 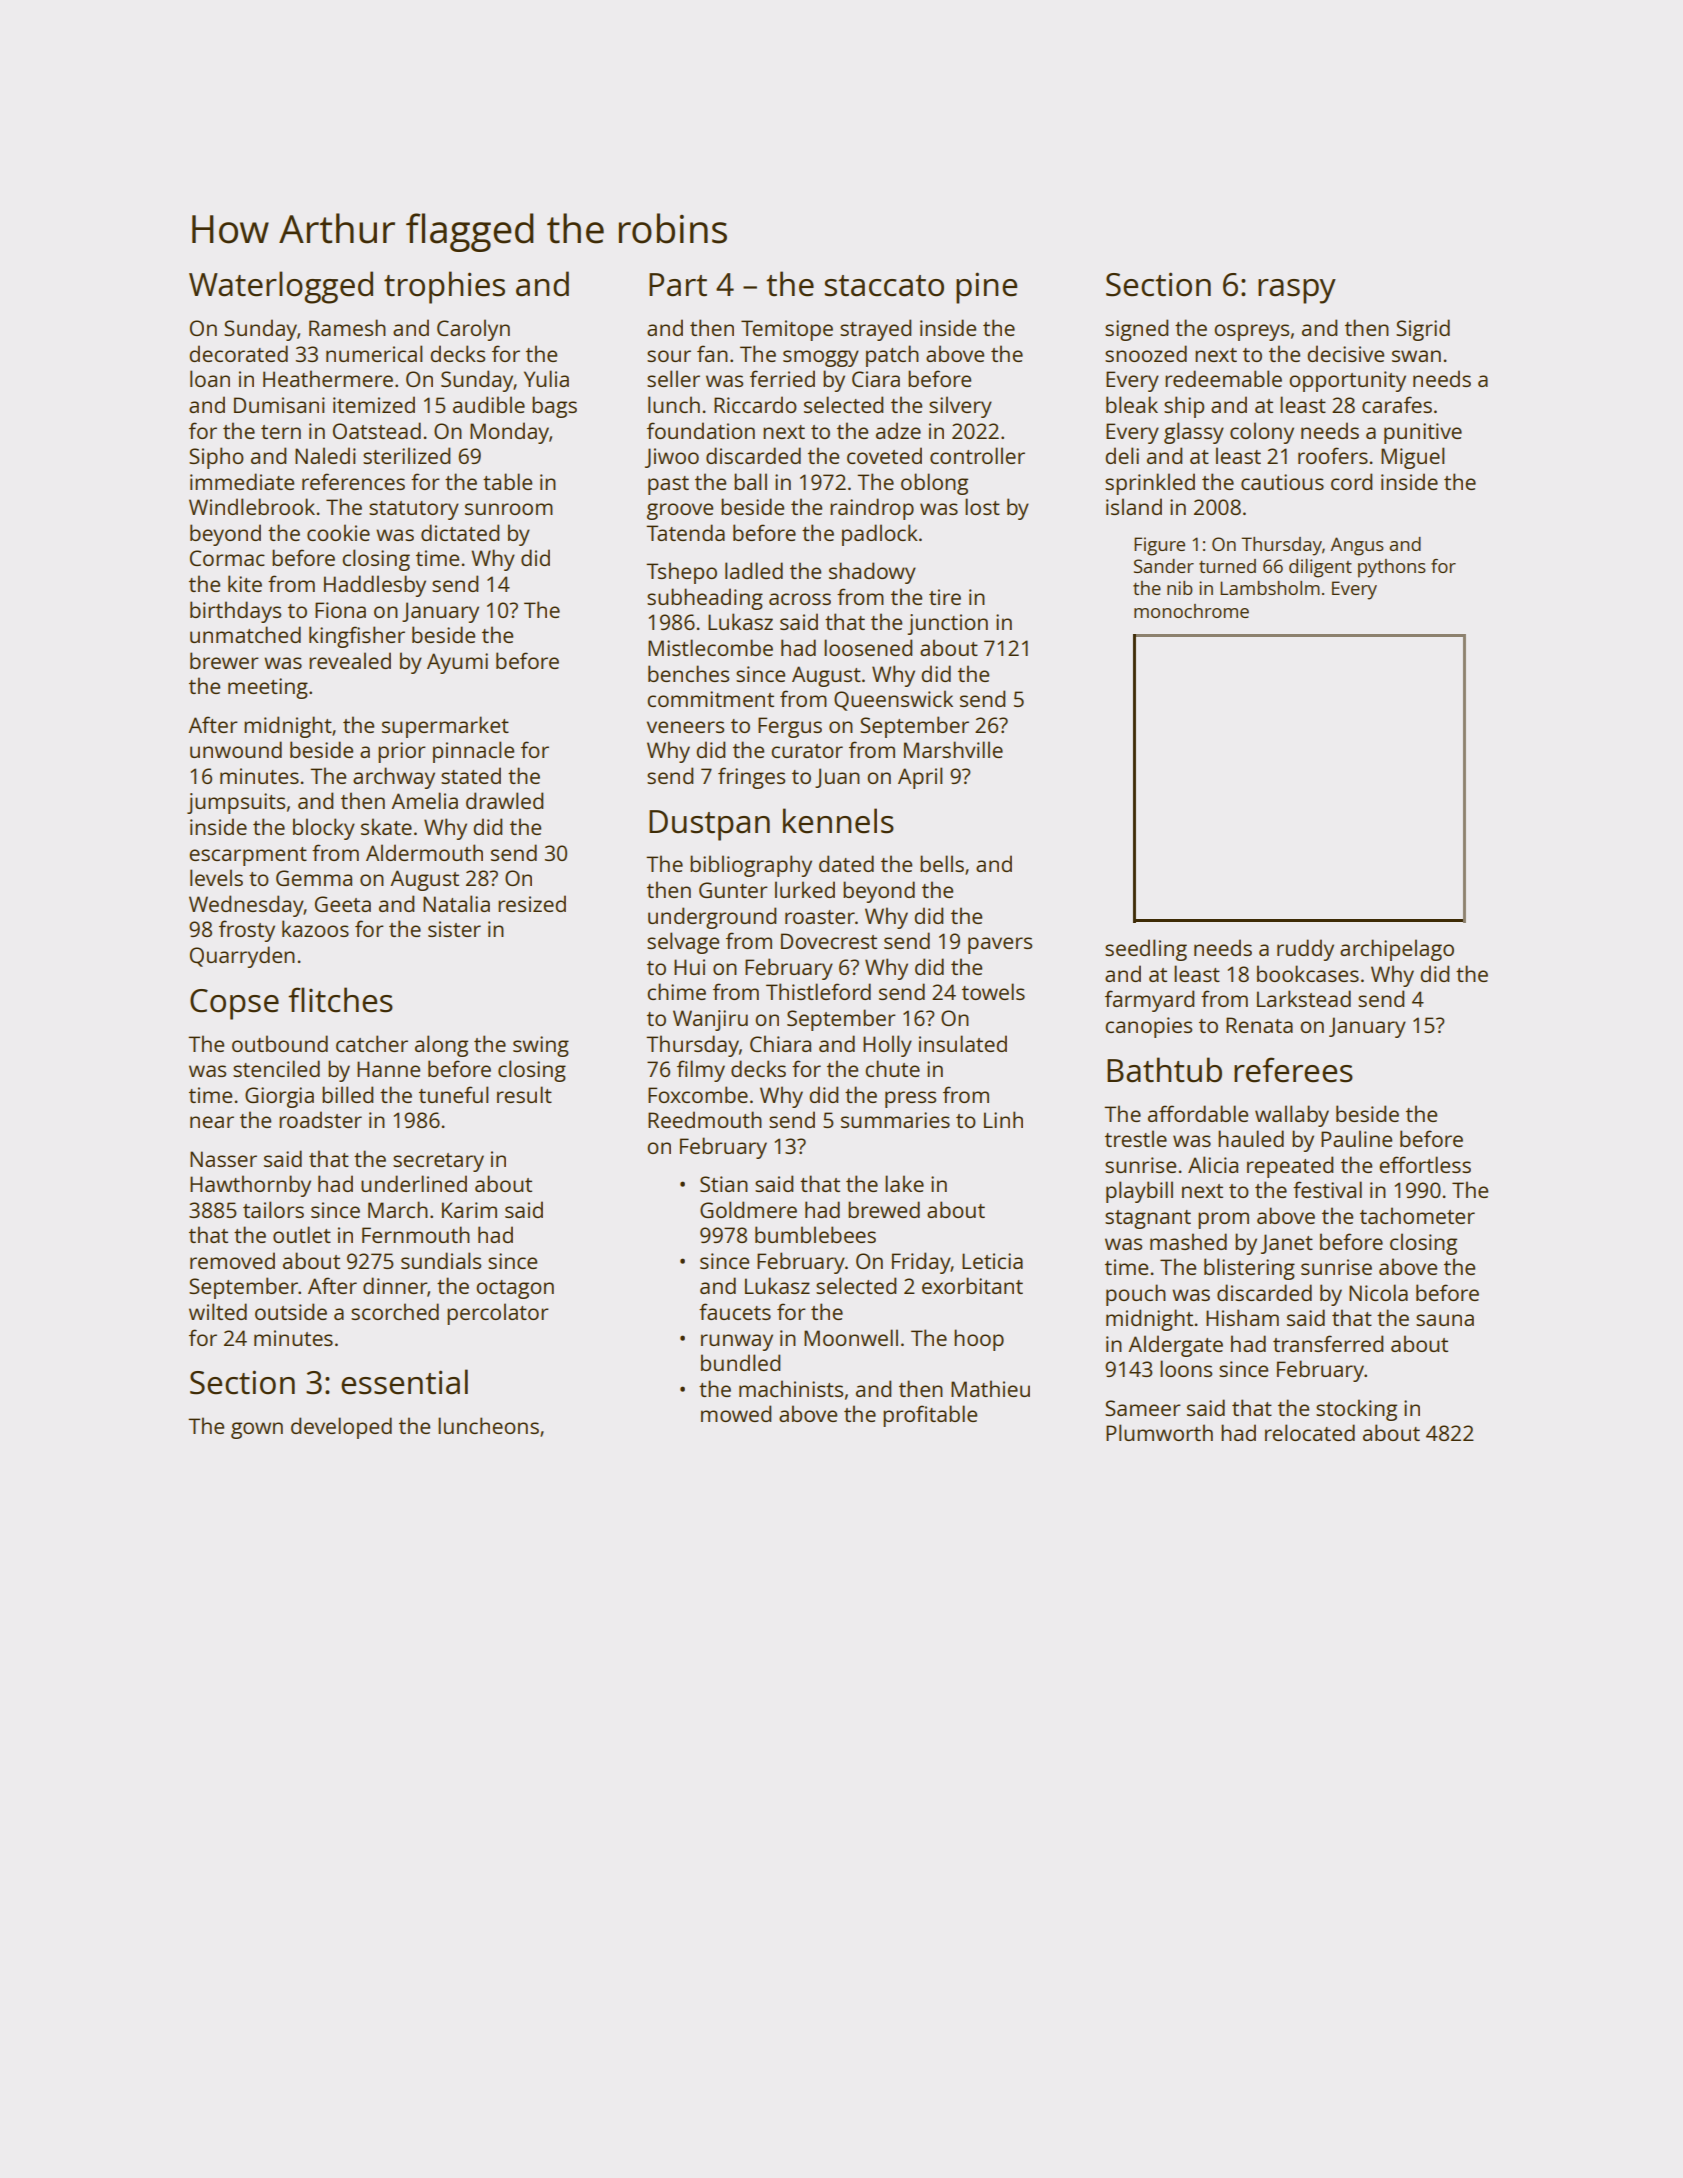 What do you see at coordinates (218, 1311) in the page?
I see `wilted` at bounding box center [218, 1311].
